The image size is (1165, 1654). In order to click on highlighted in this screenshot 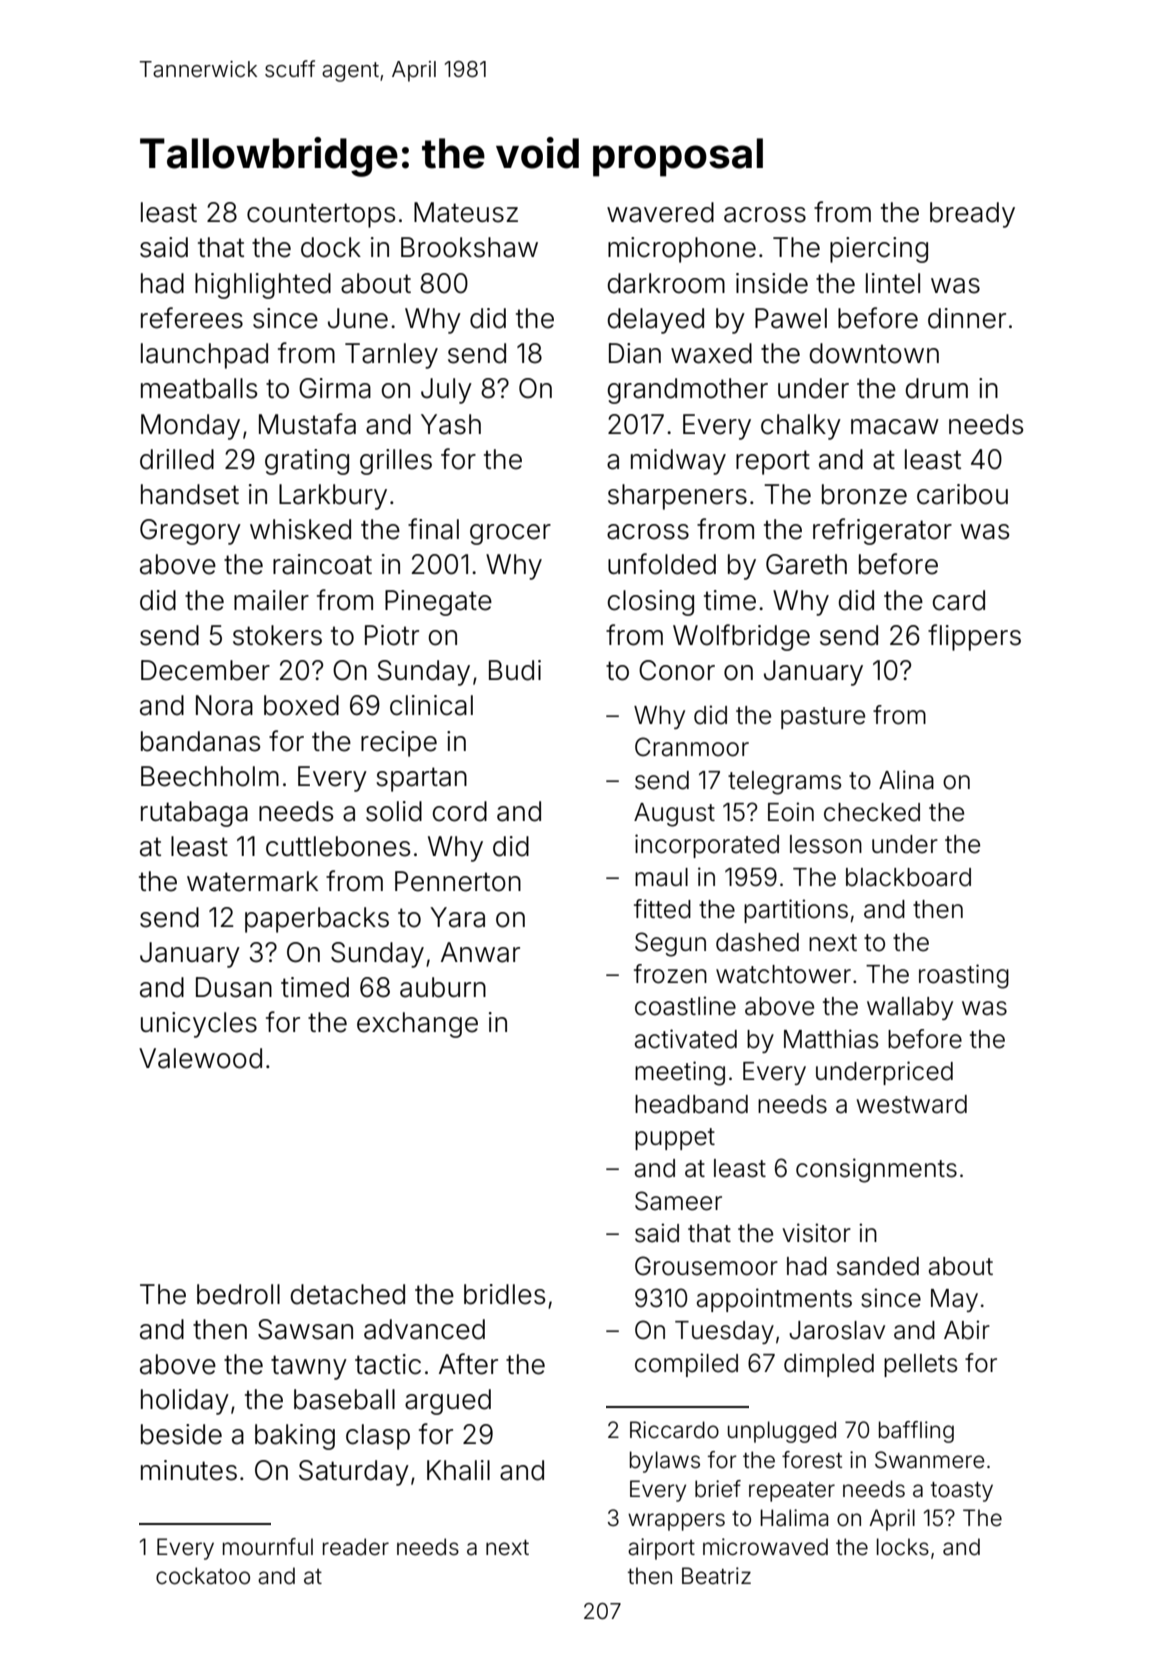, I will do `click(263, 286)`.
